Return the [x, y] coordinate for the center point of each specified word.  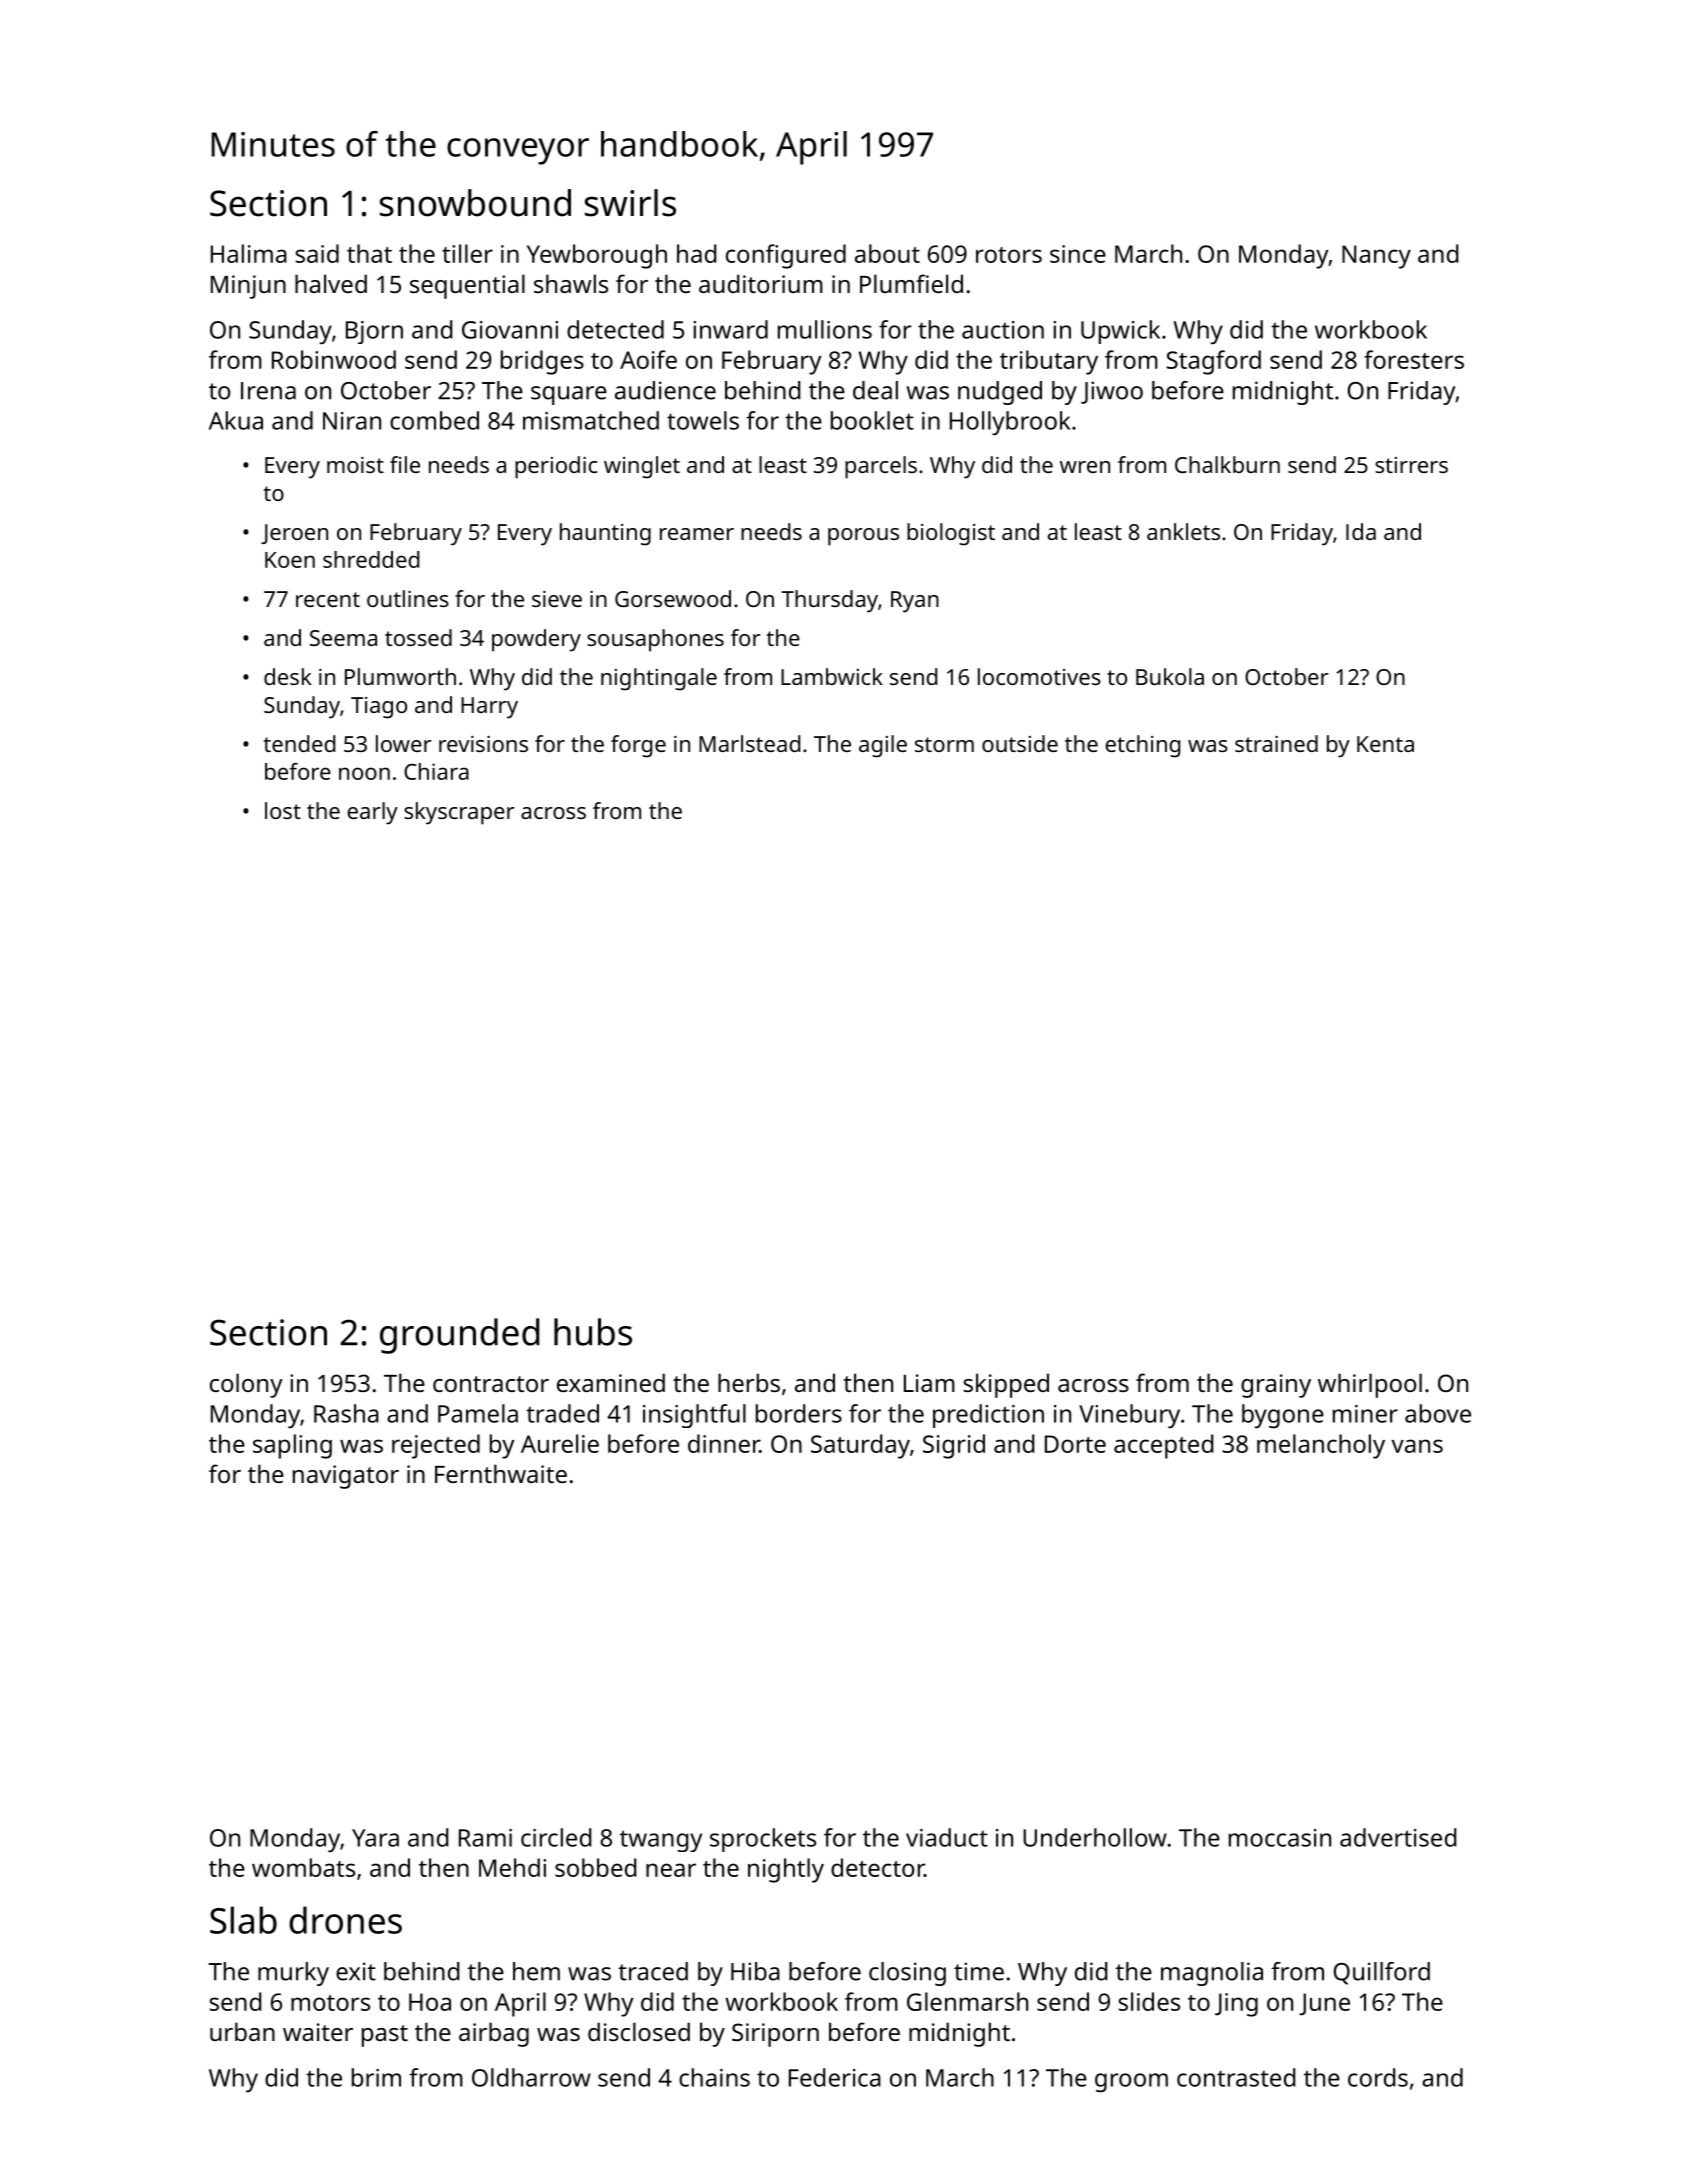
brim [376, 2077]
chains [714, 2077]
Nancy [1376, 257]
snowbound [475, 203]
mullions [825, 329]
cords [1378, 2077]
